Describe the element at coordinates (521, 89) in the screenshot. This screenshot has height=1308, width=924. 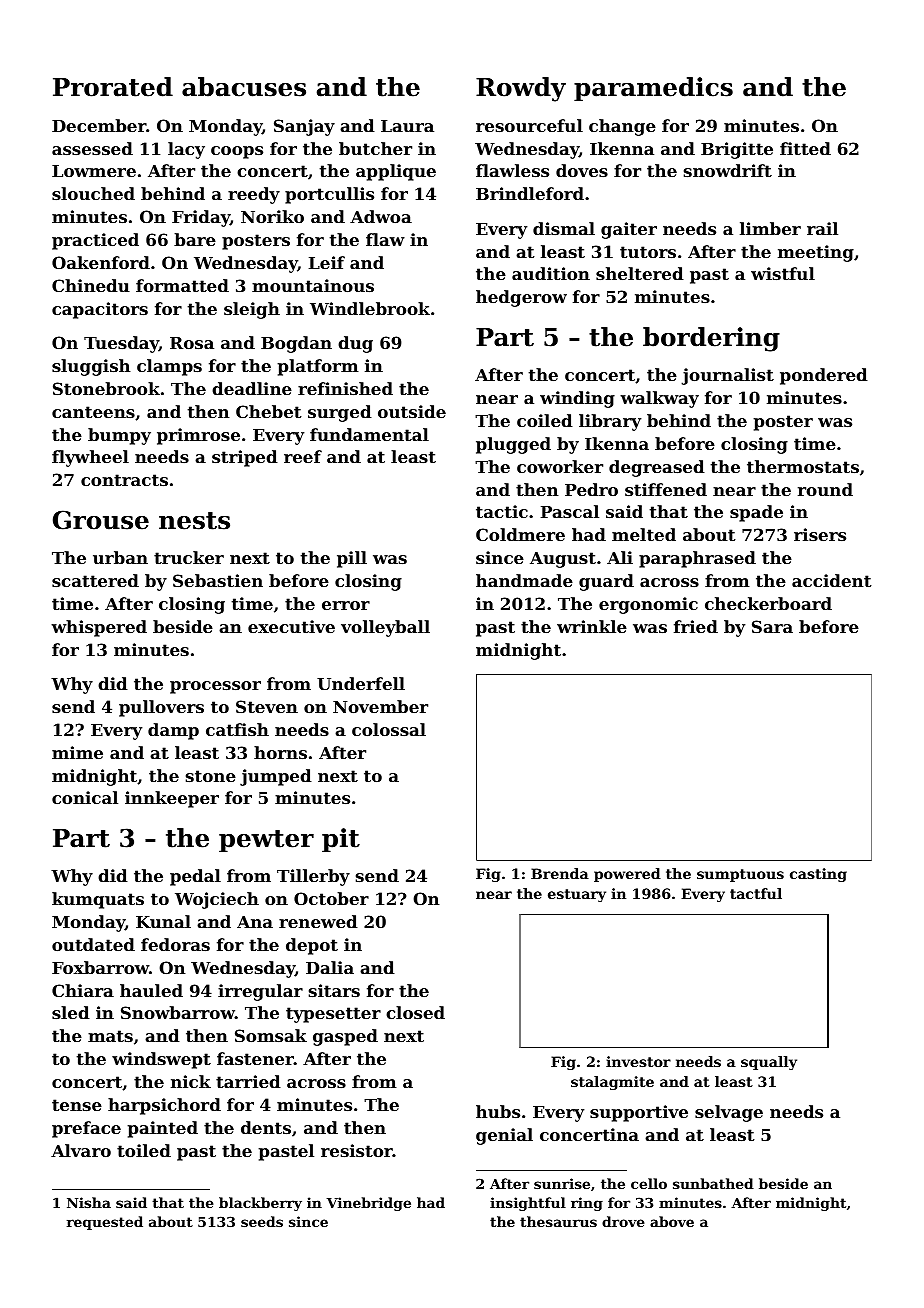
I see `Rowdy` at that location.
